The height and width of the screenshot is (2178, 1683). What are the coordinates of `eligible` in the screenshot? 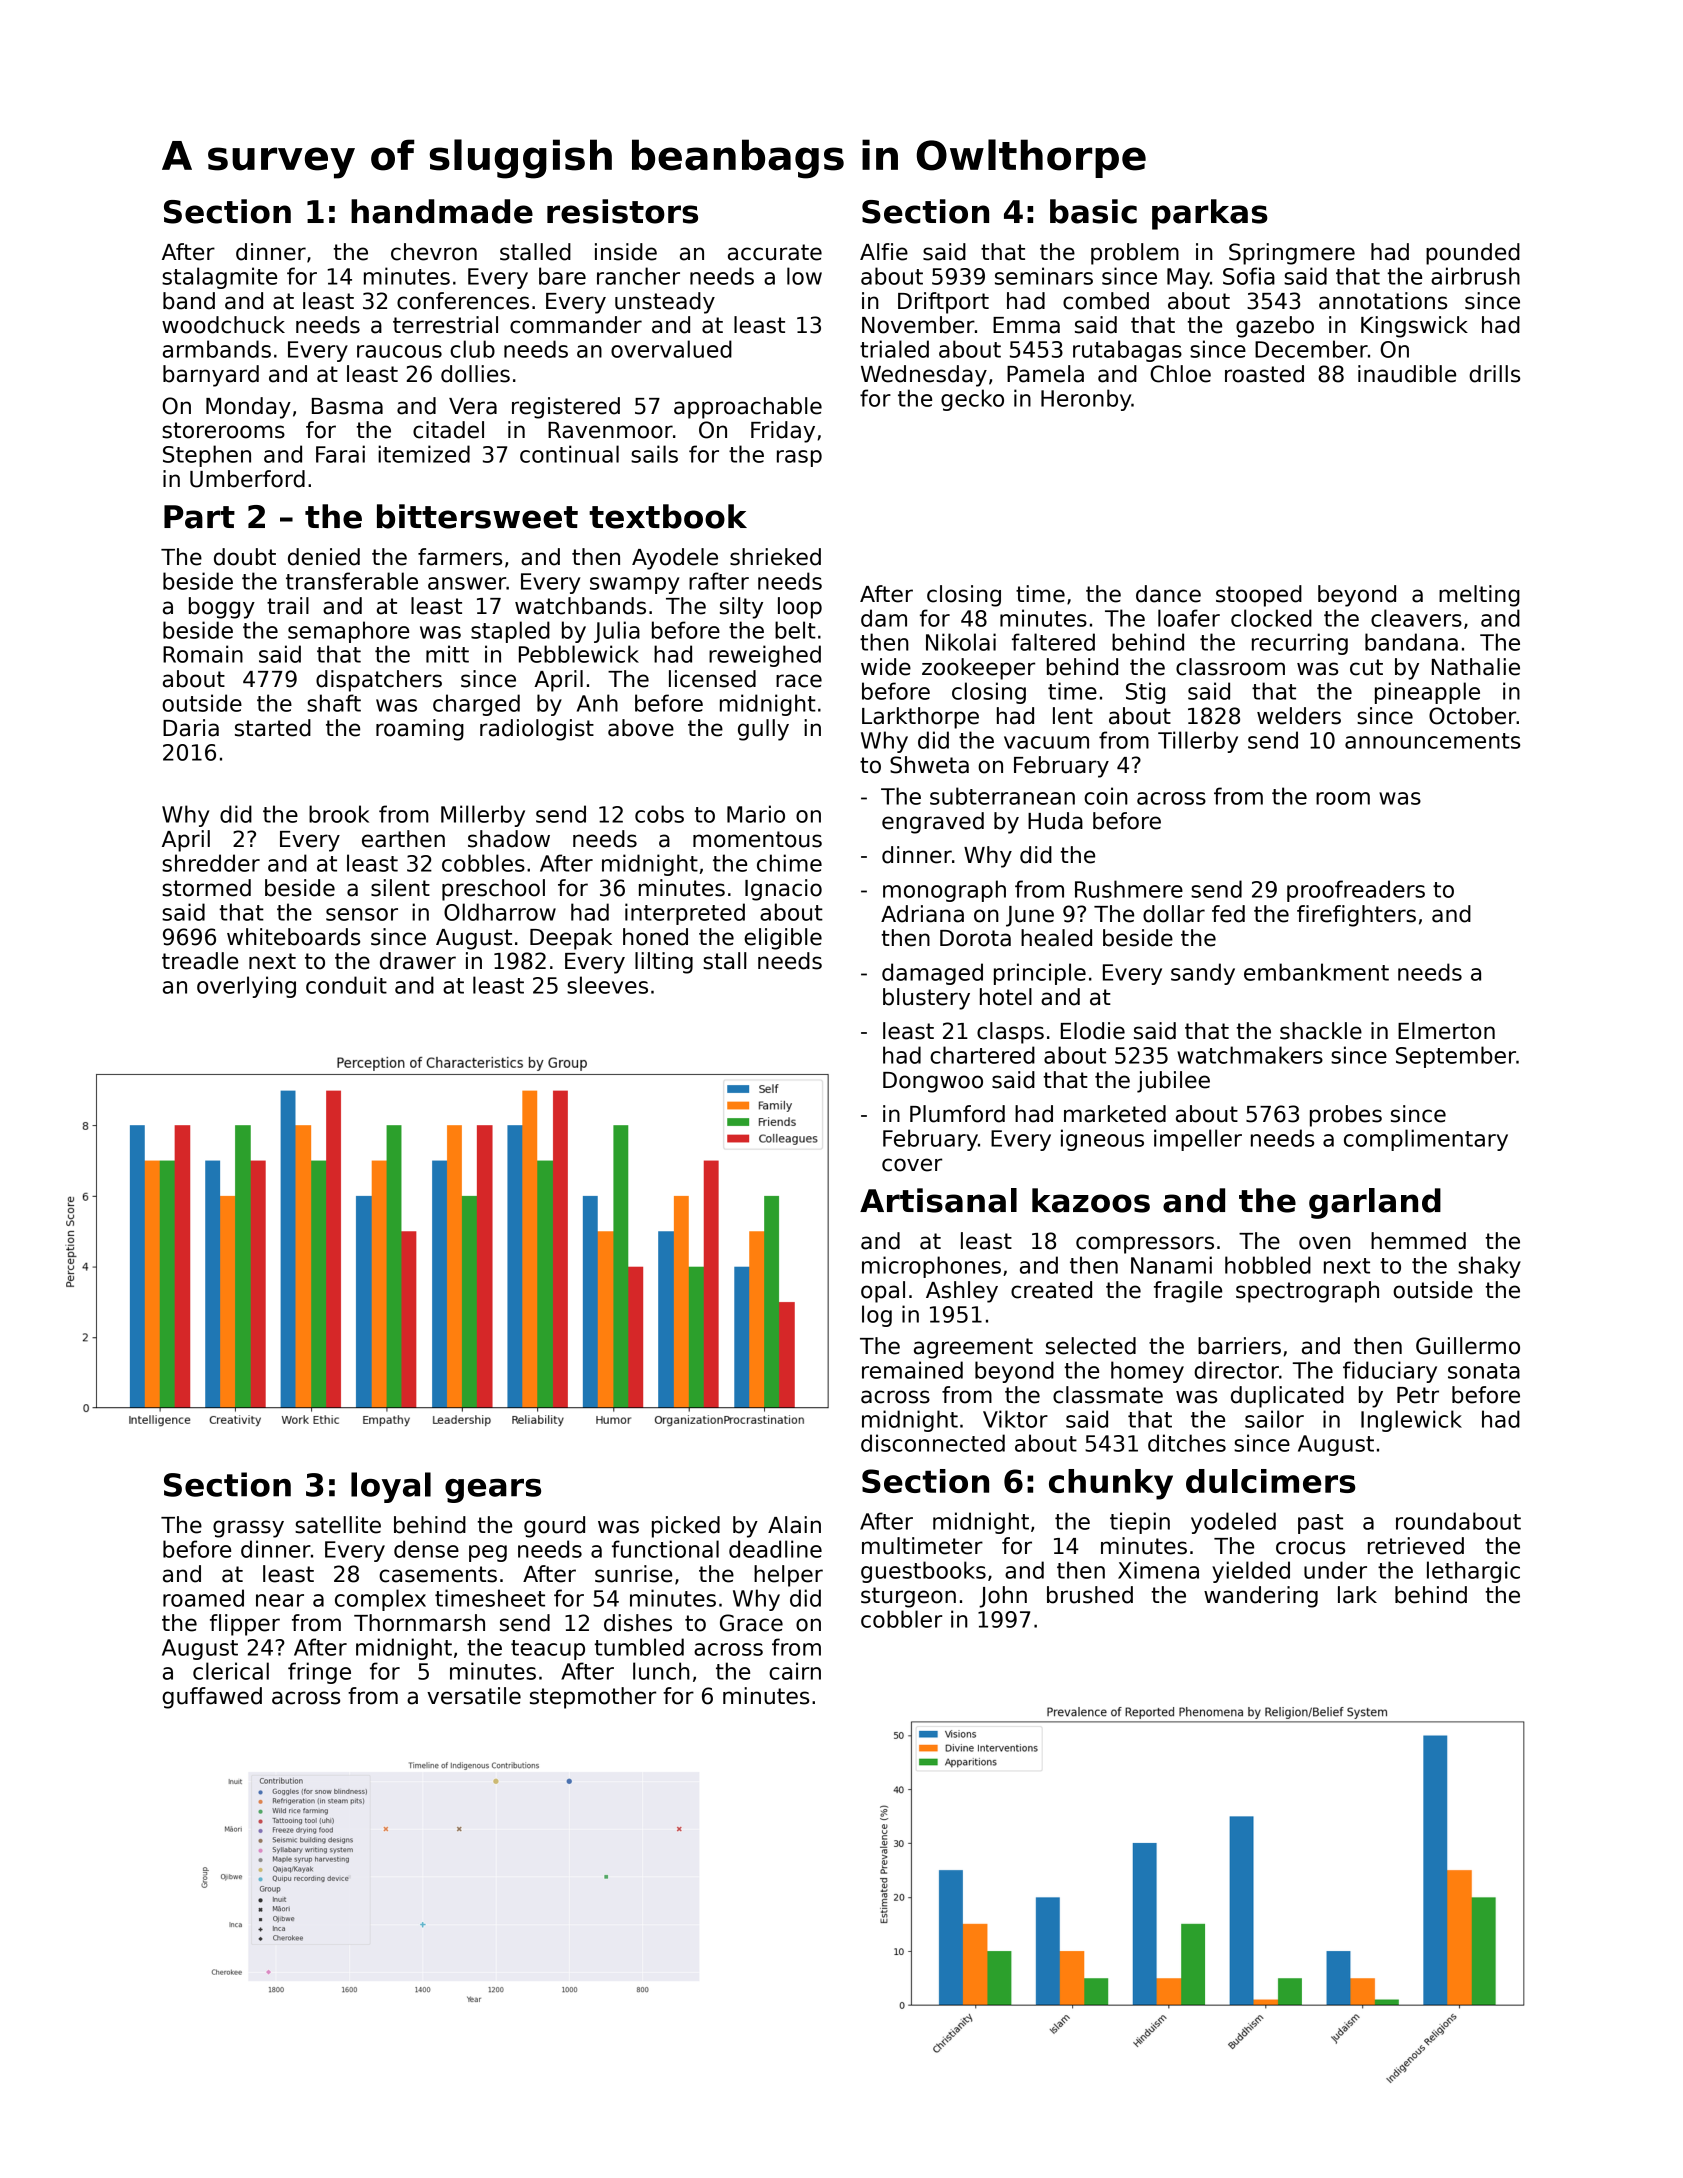 It's located at (783, 939).
